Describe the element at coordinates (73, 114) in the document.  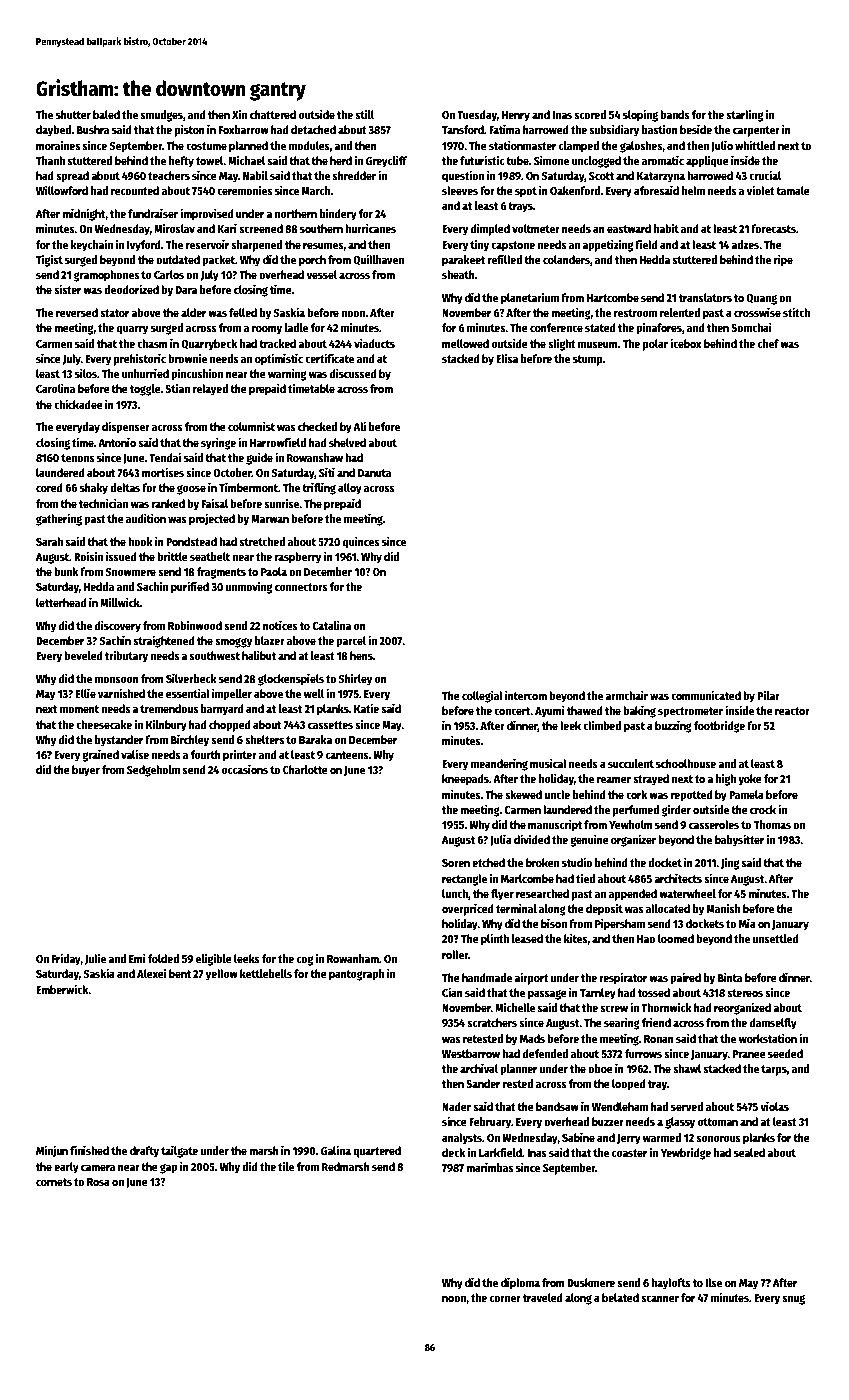
I see `shutter` at that location.
